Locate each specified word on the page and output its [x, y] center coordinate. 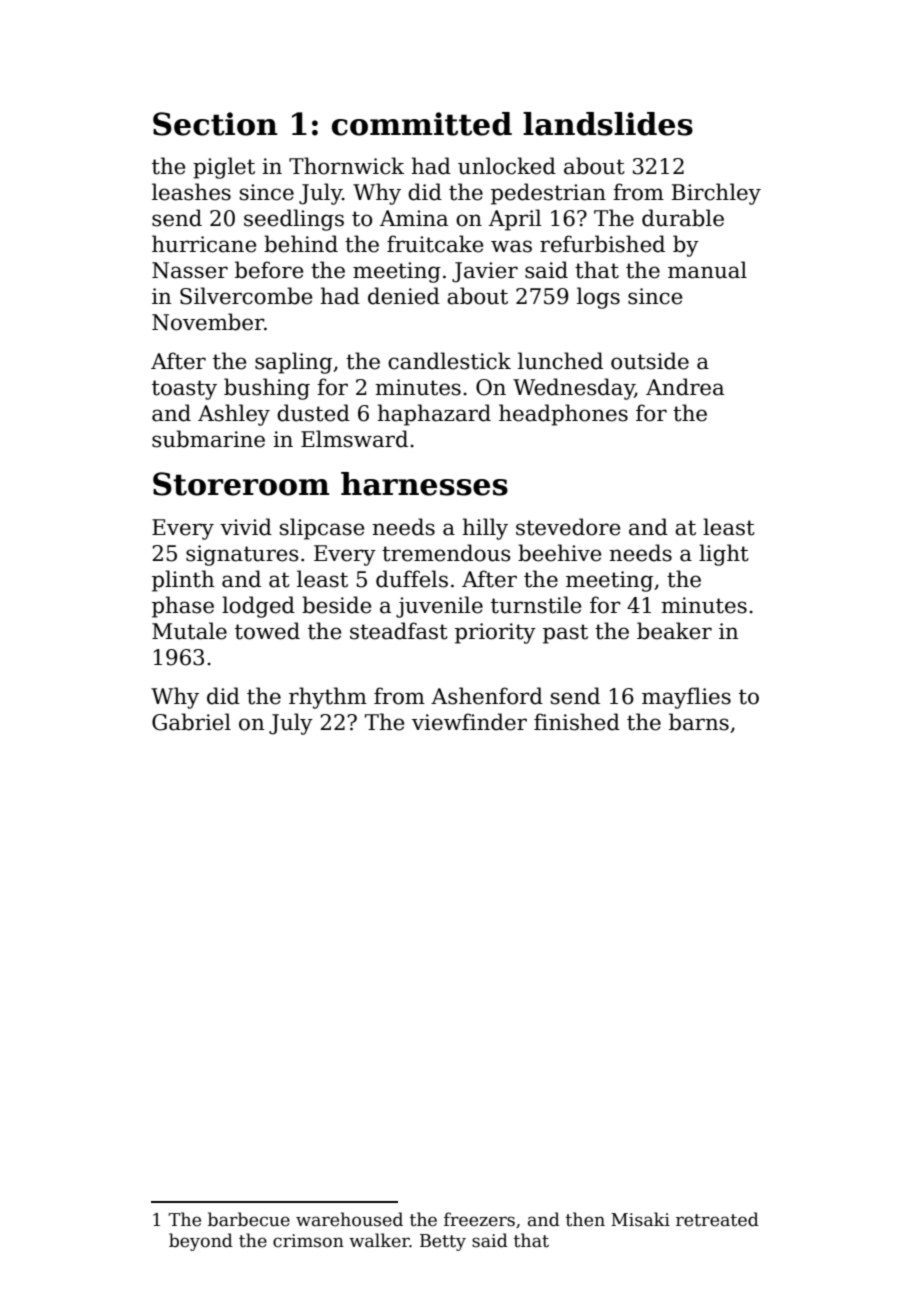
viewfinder [469, 722]
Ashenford [487, 696]
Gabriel [191, 722]
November [208, 322]
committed [422, 124]
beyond [201, 1242]
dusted [313, 413]
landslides [608, 124]
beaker [674, 631]
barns [699, 722]
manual [707, 270]
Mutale [189, 631]
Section [215, 124]
